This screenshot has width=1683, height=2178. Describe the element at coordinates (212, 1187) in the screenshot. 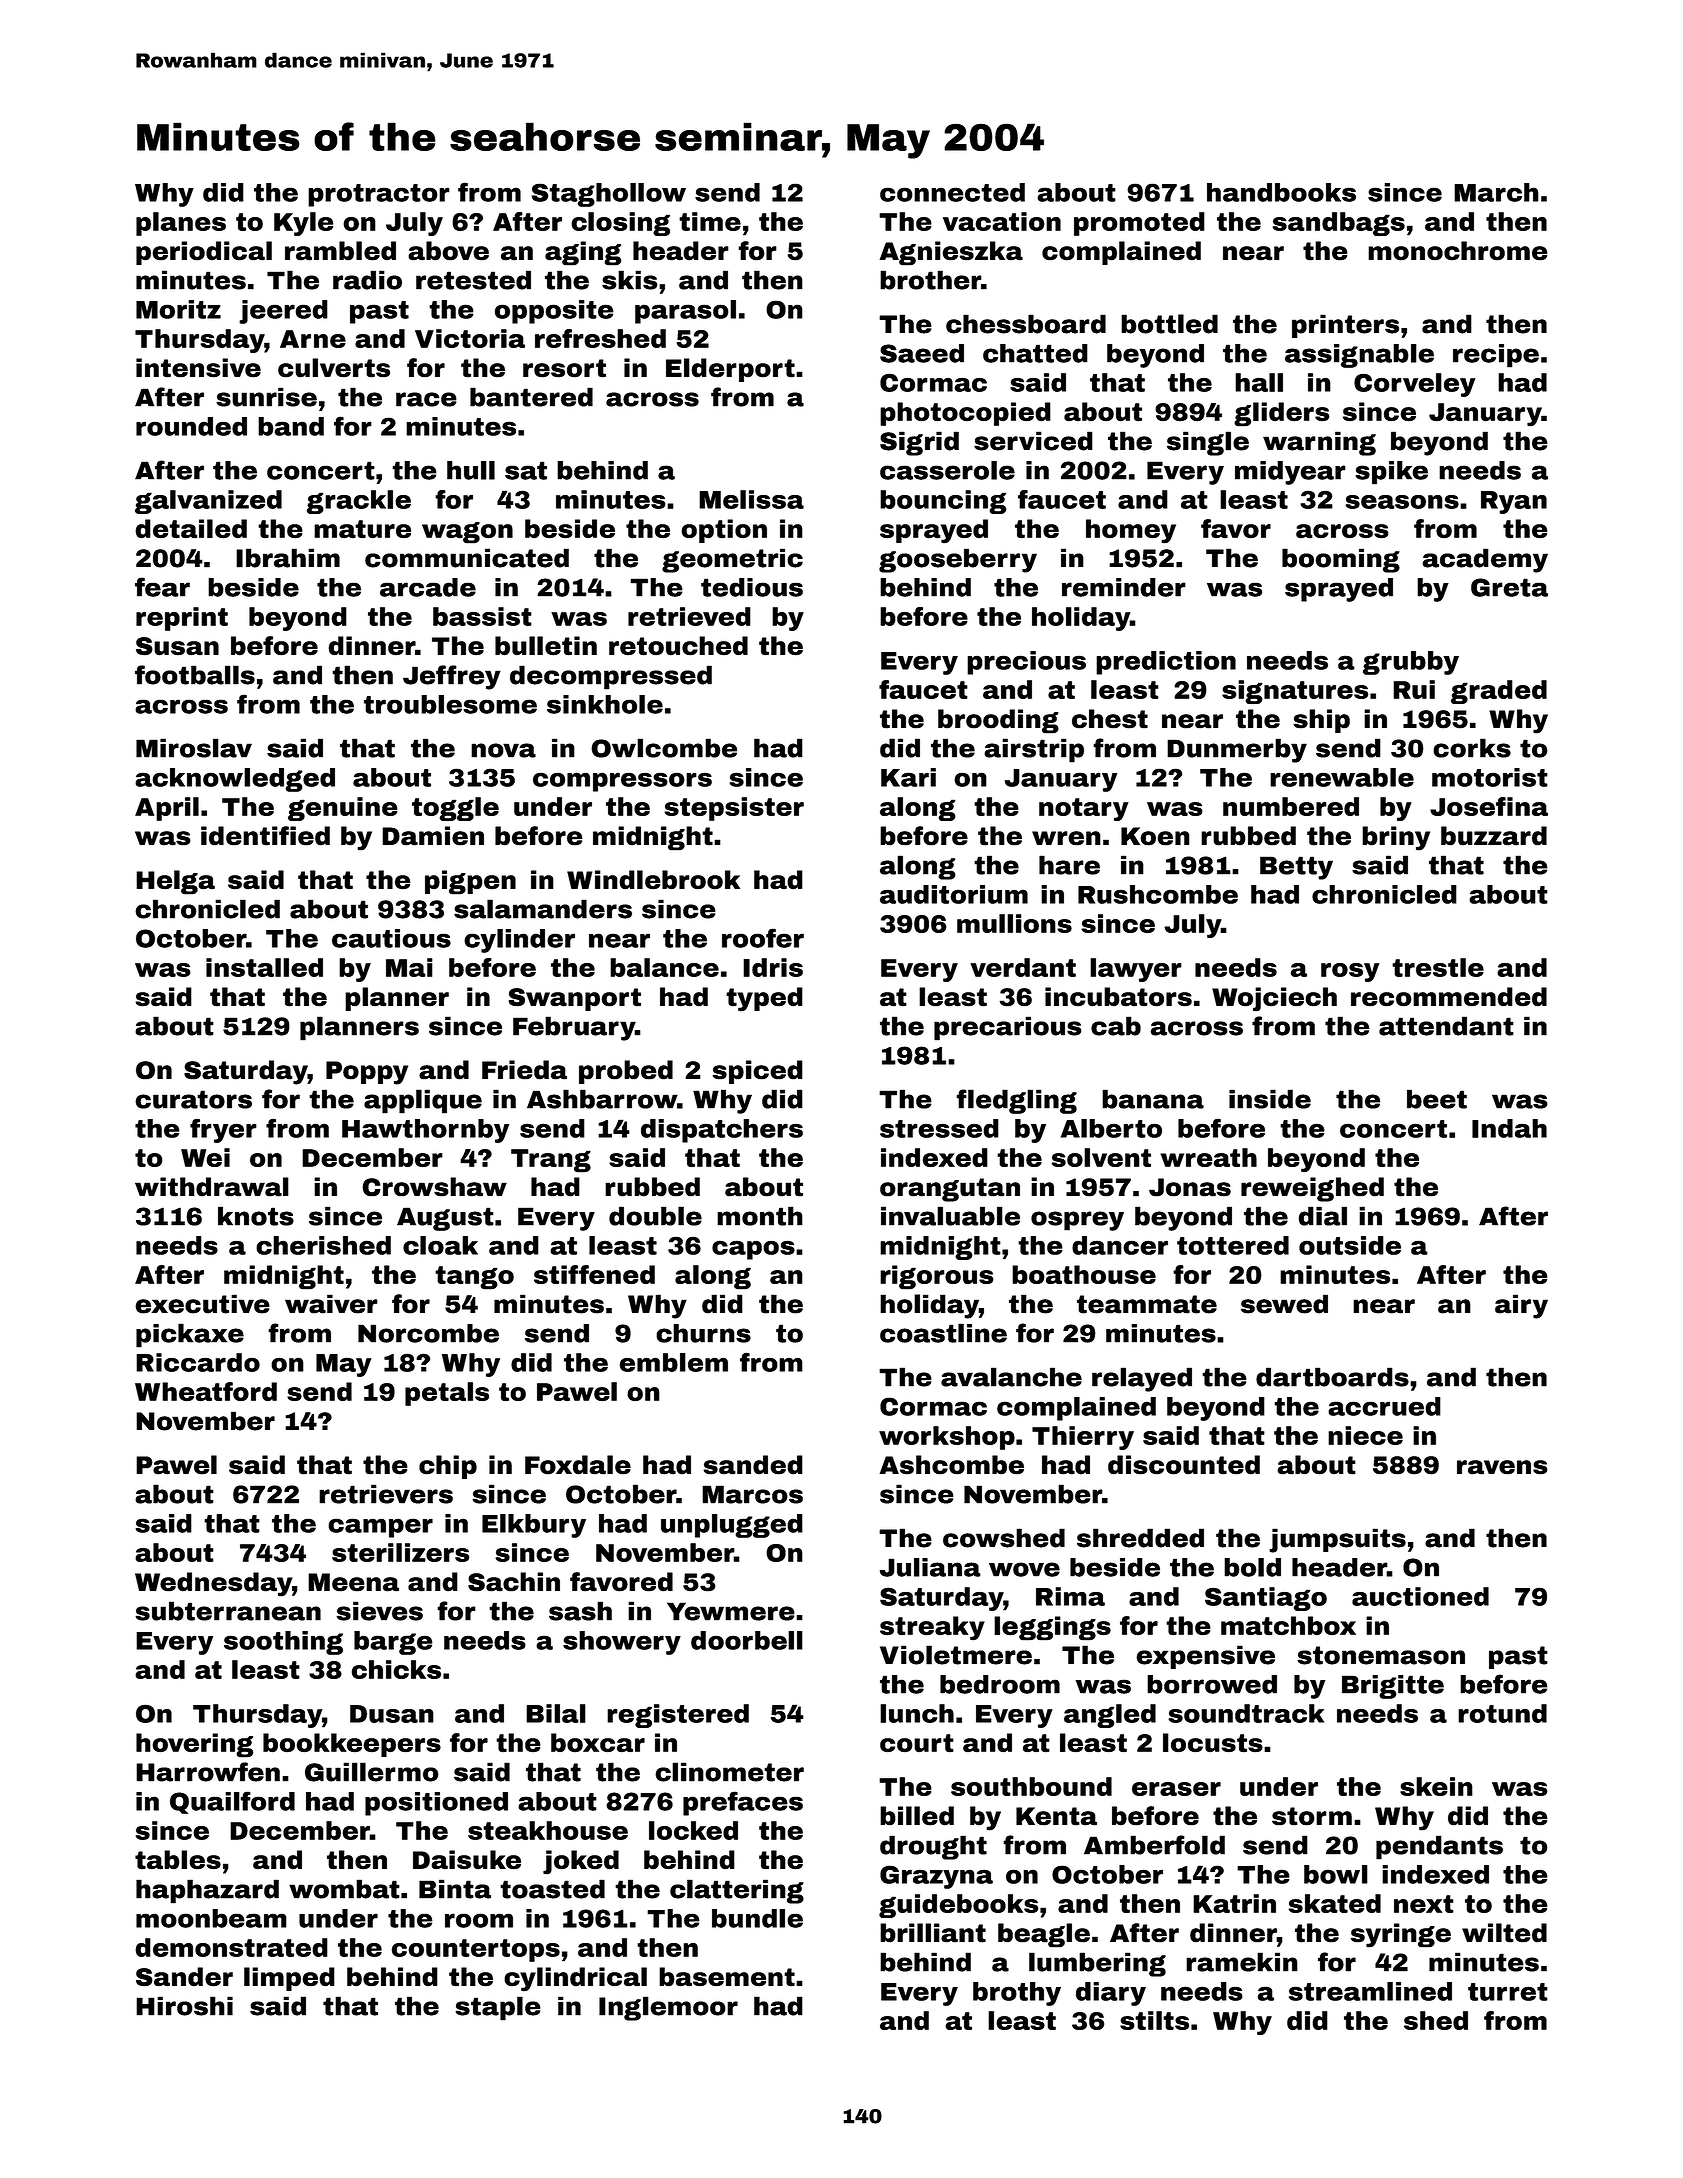

I see `withdrawal` at that location.
